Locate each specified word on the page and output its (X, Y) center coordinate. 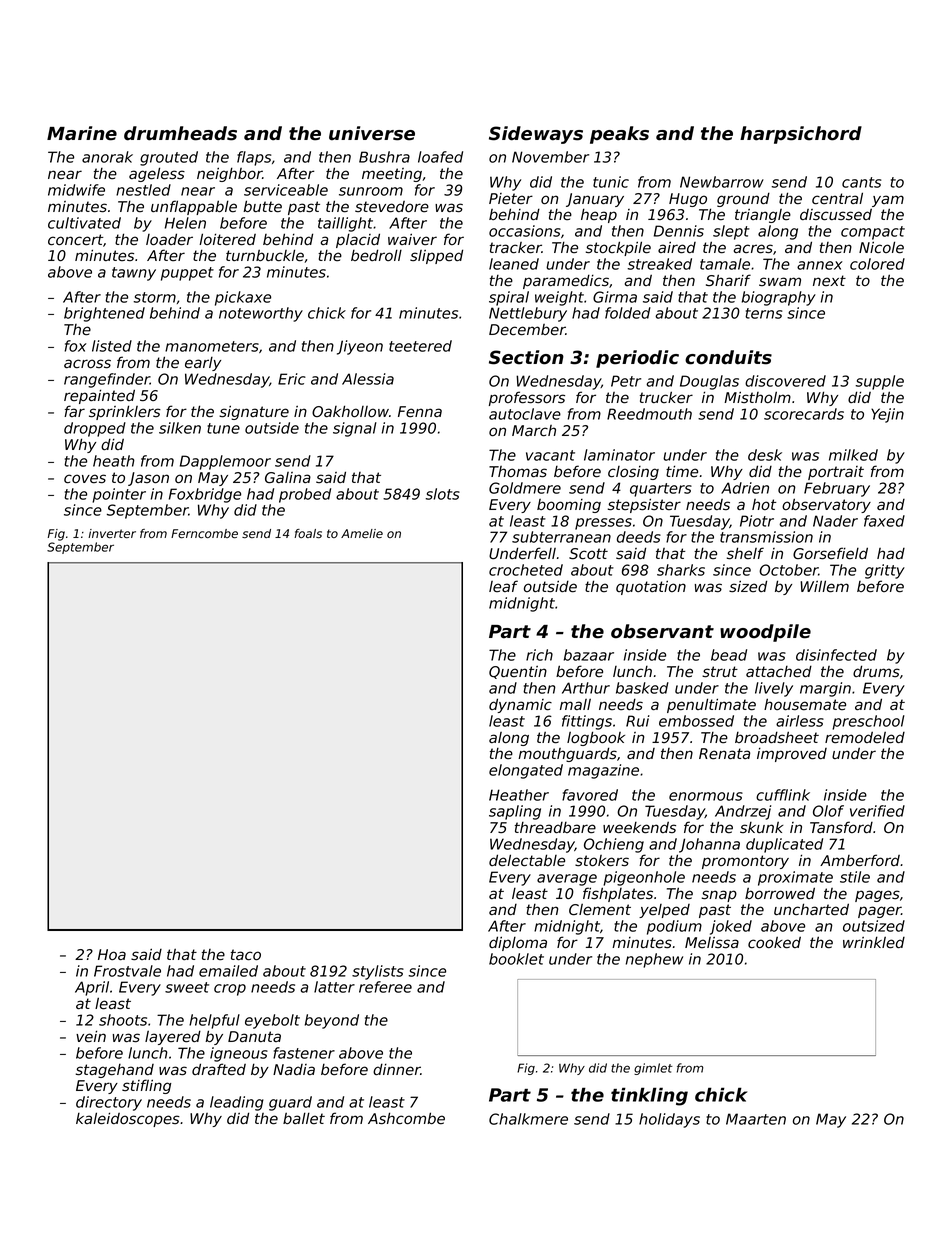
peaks (619, 135)
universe (372, 133)
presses (603, 524)
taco (246, 955)
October (788, 570)
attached (779, 671)
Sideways (536, 135)
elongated (526, 771)
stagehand (115, 1071)
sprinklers (125, 412)
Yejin (887, 415)
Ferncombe (204, 533)
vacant (550, 455)
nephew (654, 960)
